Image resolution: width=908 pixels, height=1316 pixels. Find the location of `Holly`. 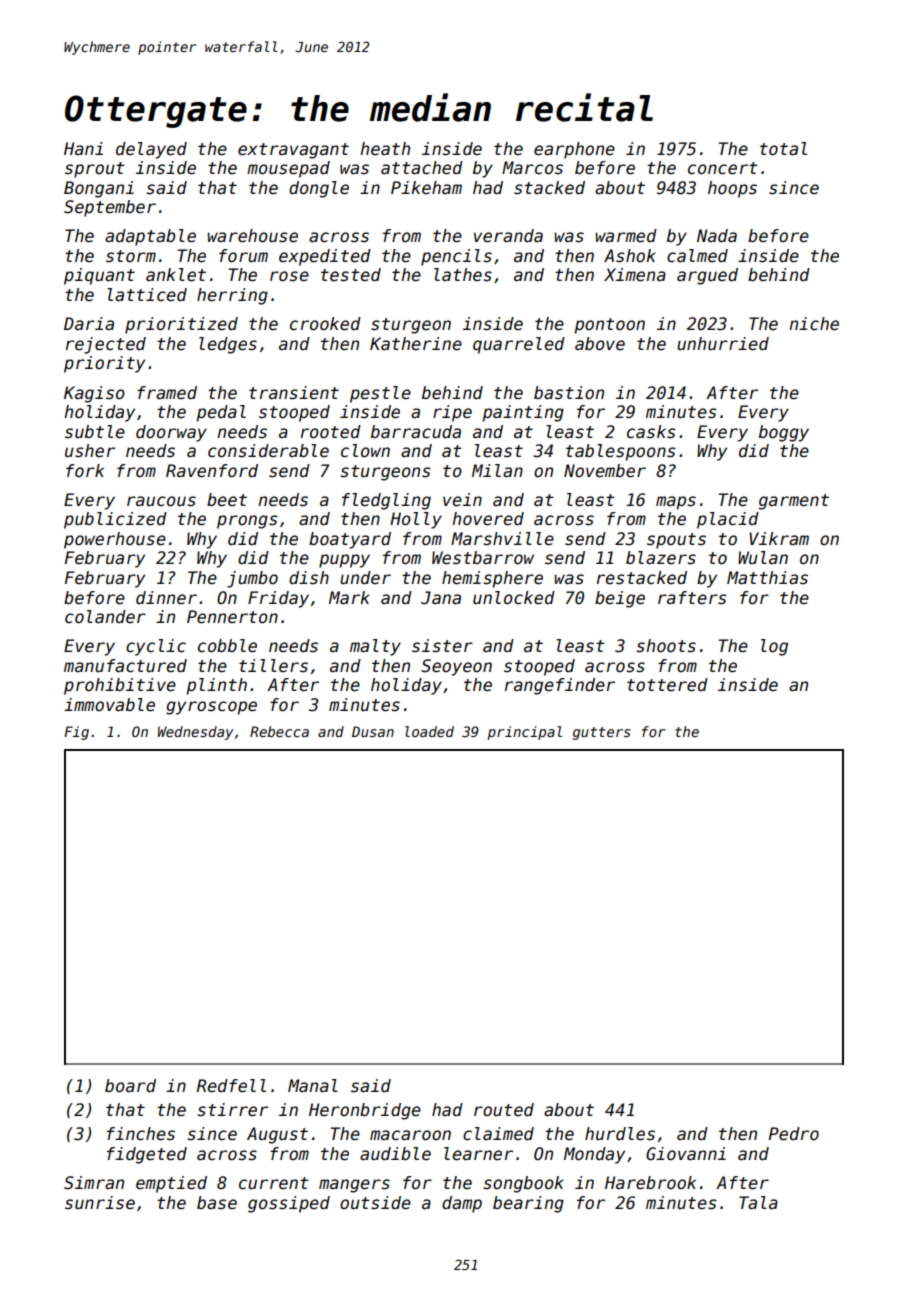

Holly is located at coordinates (416, 520).
